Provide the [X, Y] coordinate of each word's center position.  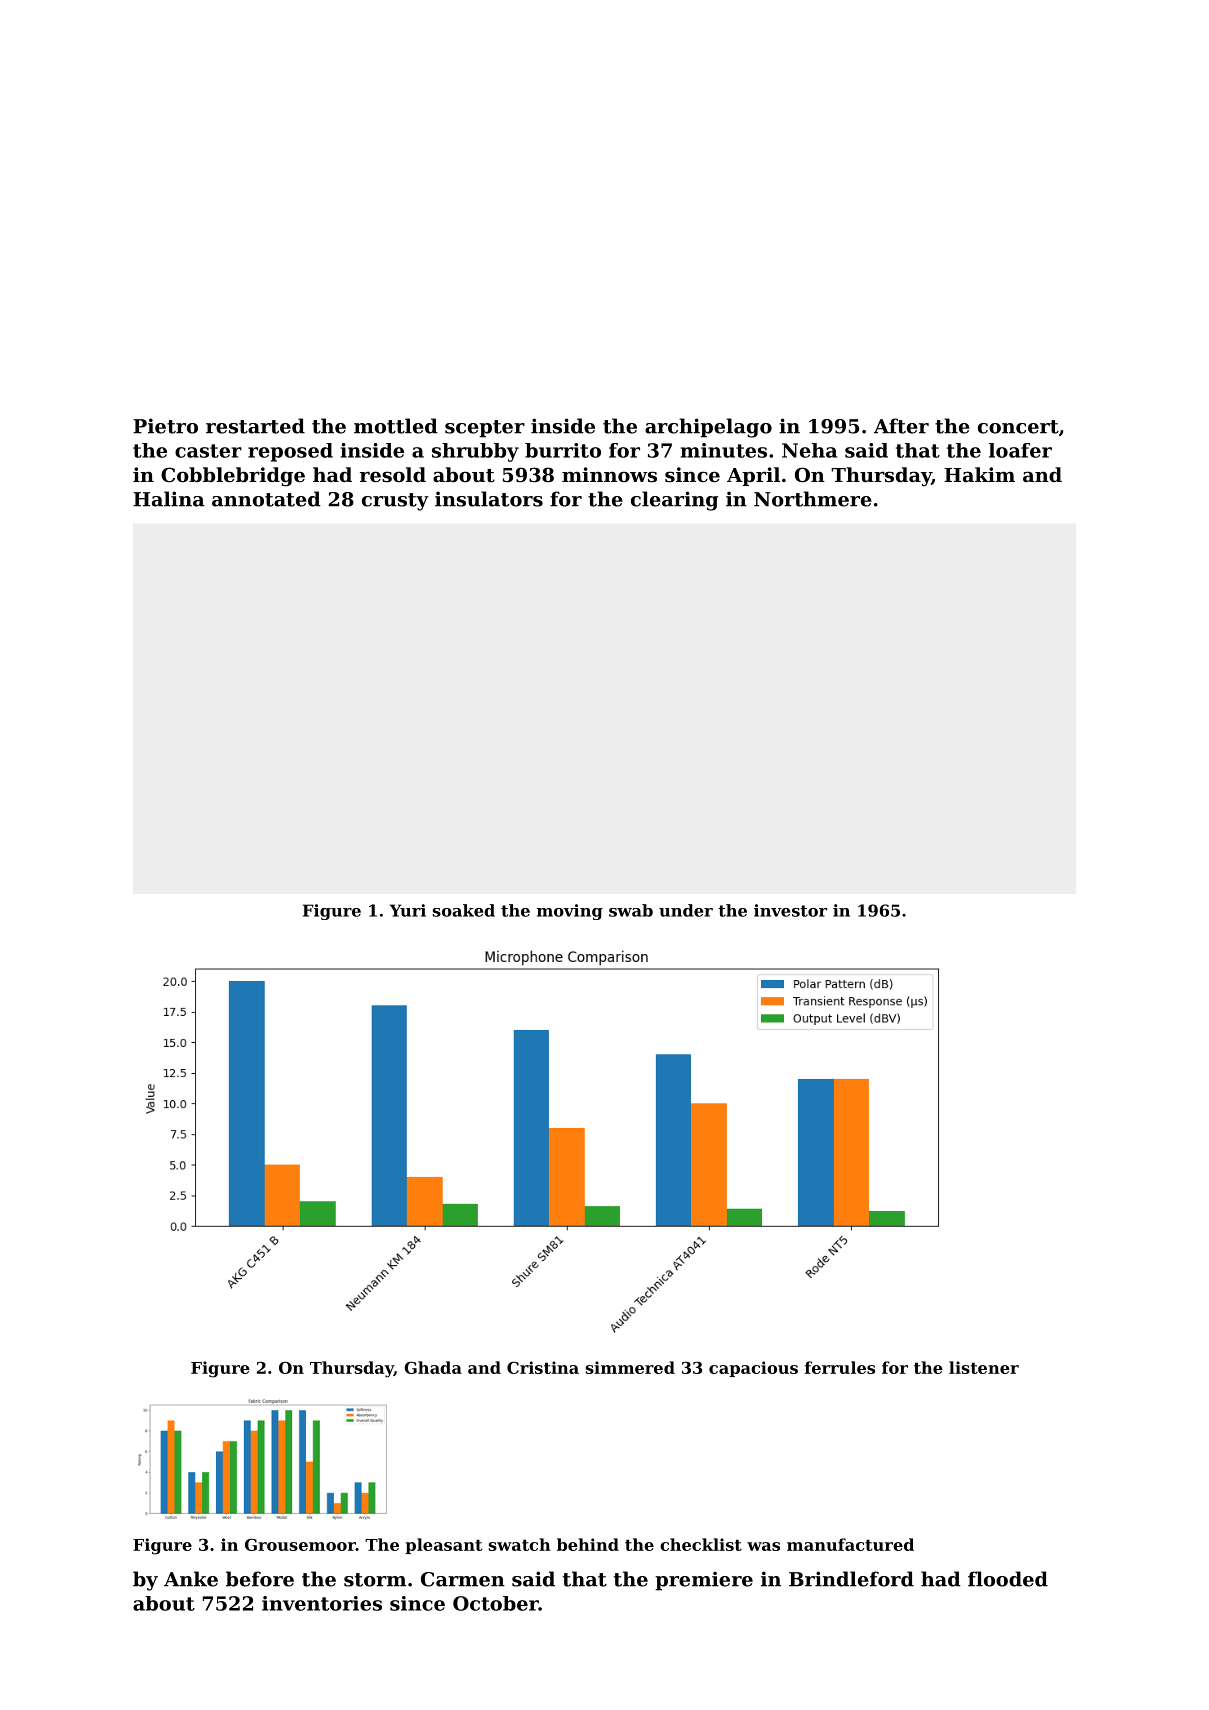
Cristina [543, 1367]
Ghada [433, 1367]
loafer [1020, 450]
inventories [322, 1603]
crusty [395, 502]
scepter [485, 429]
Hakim [979, 474]
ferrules [840, 1367]
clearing [674, 501]
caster [208, 451]
